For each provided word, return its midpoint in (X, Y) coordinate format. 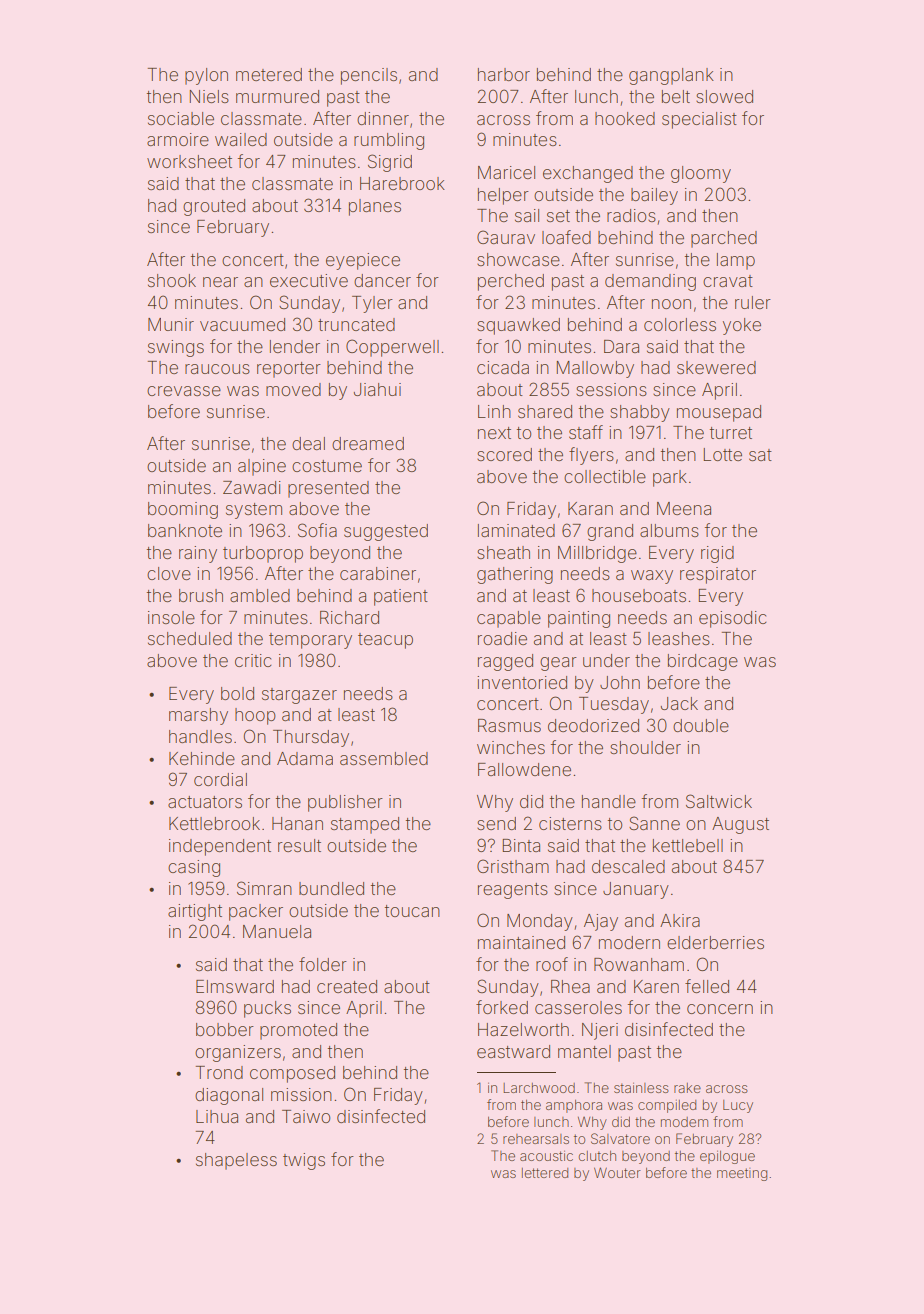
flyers (591, 456)
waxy (652, 577)
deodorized (593, 725)
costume (327, 466)
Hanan (297, 823)
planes (375, 207)
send (496, 823)
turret (731, 433)
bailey (654, 196)
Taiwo (306, 1116)
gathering (515, 575)
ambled (260, 595)
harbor (504, 74)
